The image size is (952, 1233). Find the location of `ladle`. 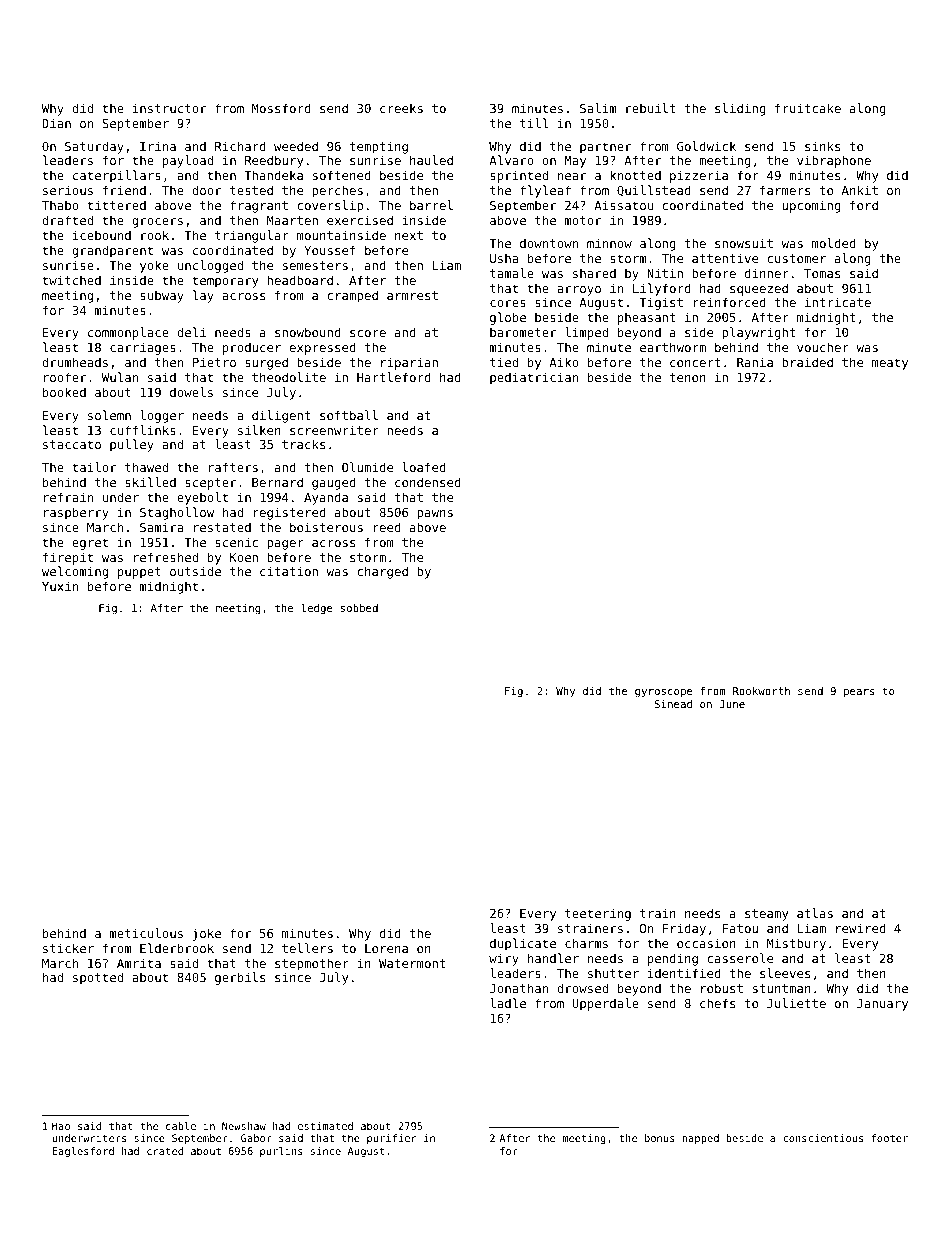

ladle is located at coordinates (508, 1003).
